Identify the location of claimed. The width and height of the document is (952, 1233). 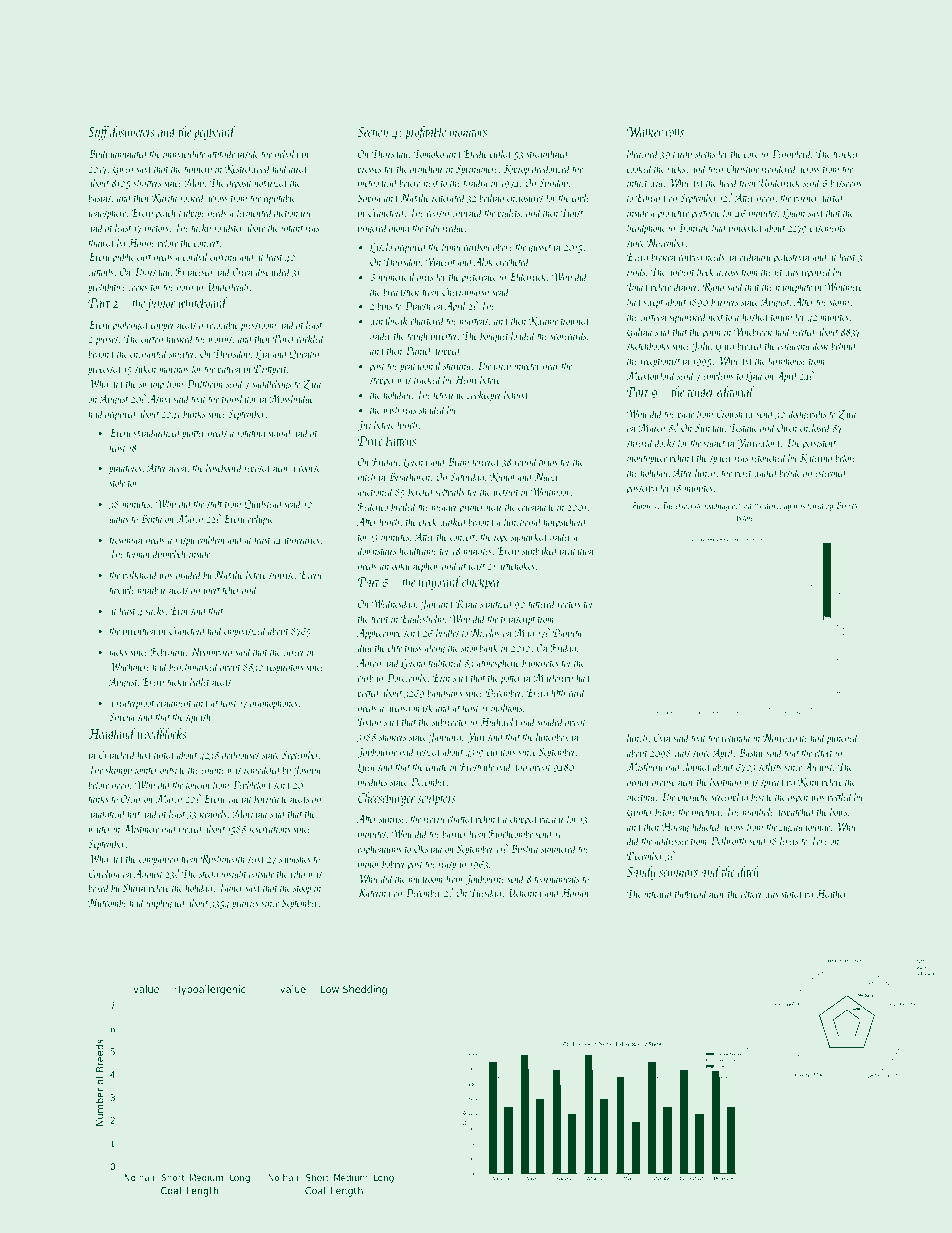
(696, 766).
